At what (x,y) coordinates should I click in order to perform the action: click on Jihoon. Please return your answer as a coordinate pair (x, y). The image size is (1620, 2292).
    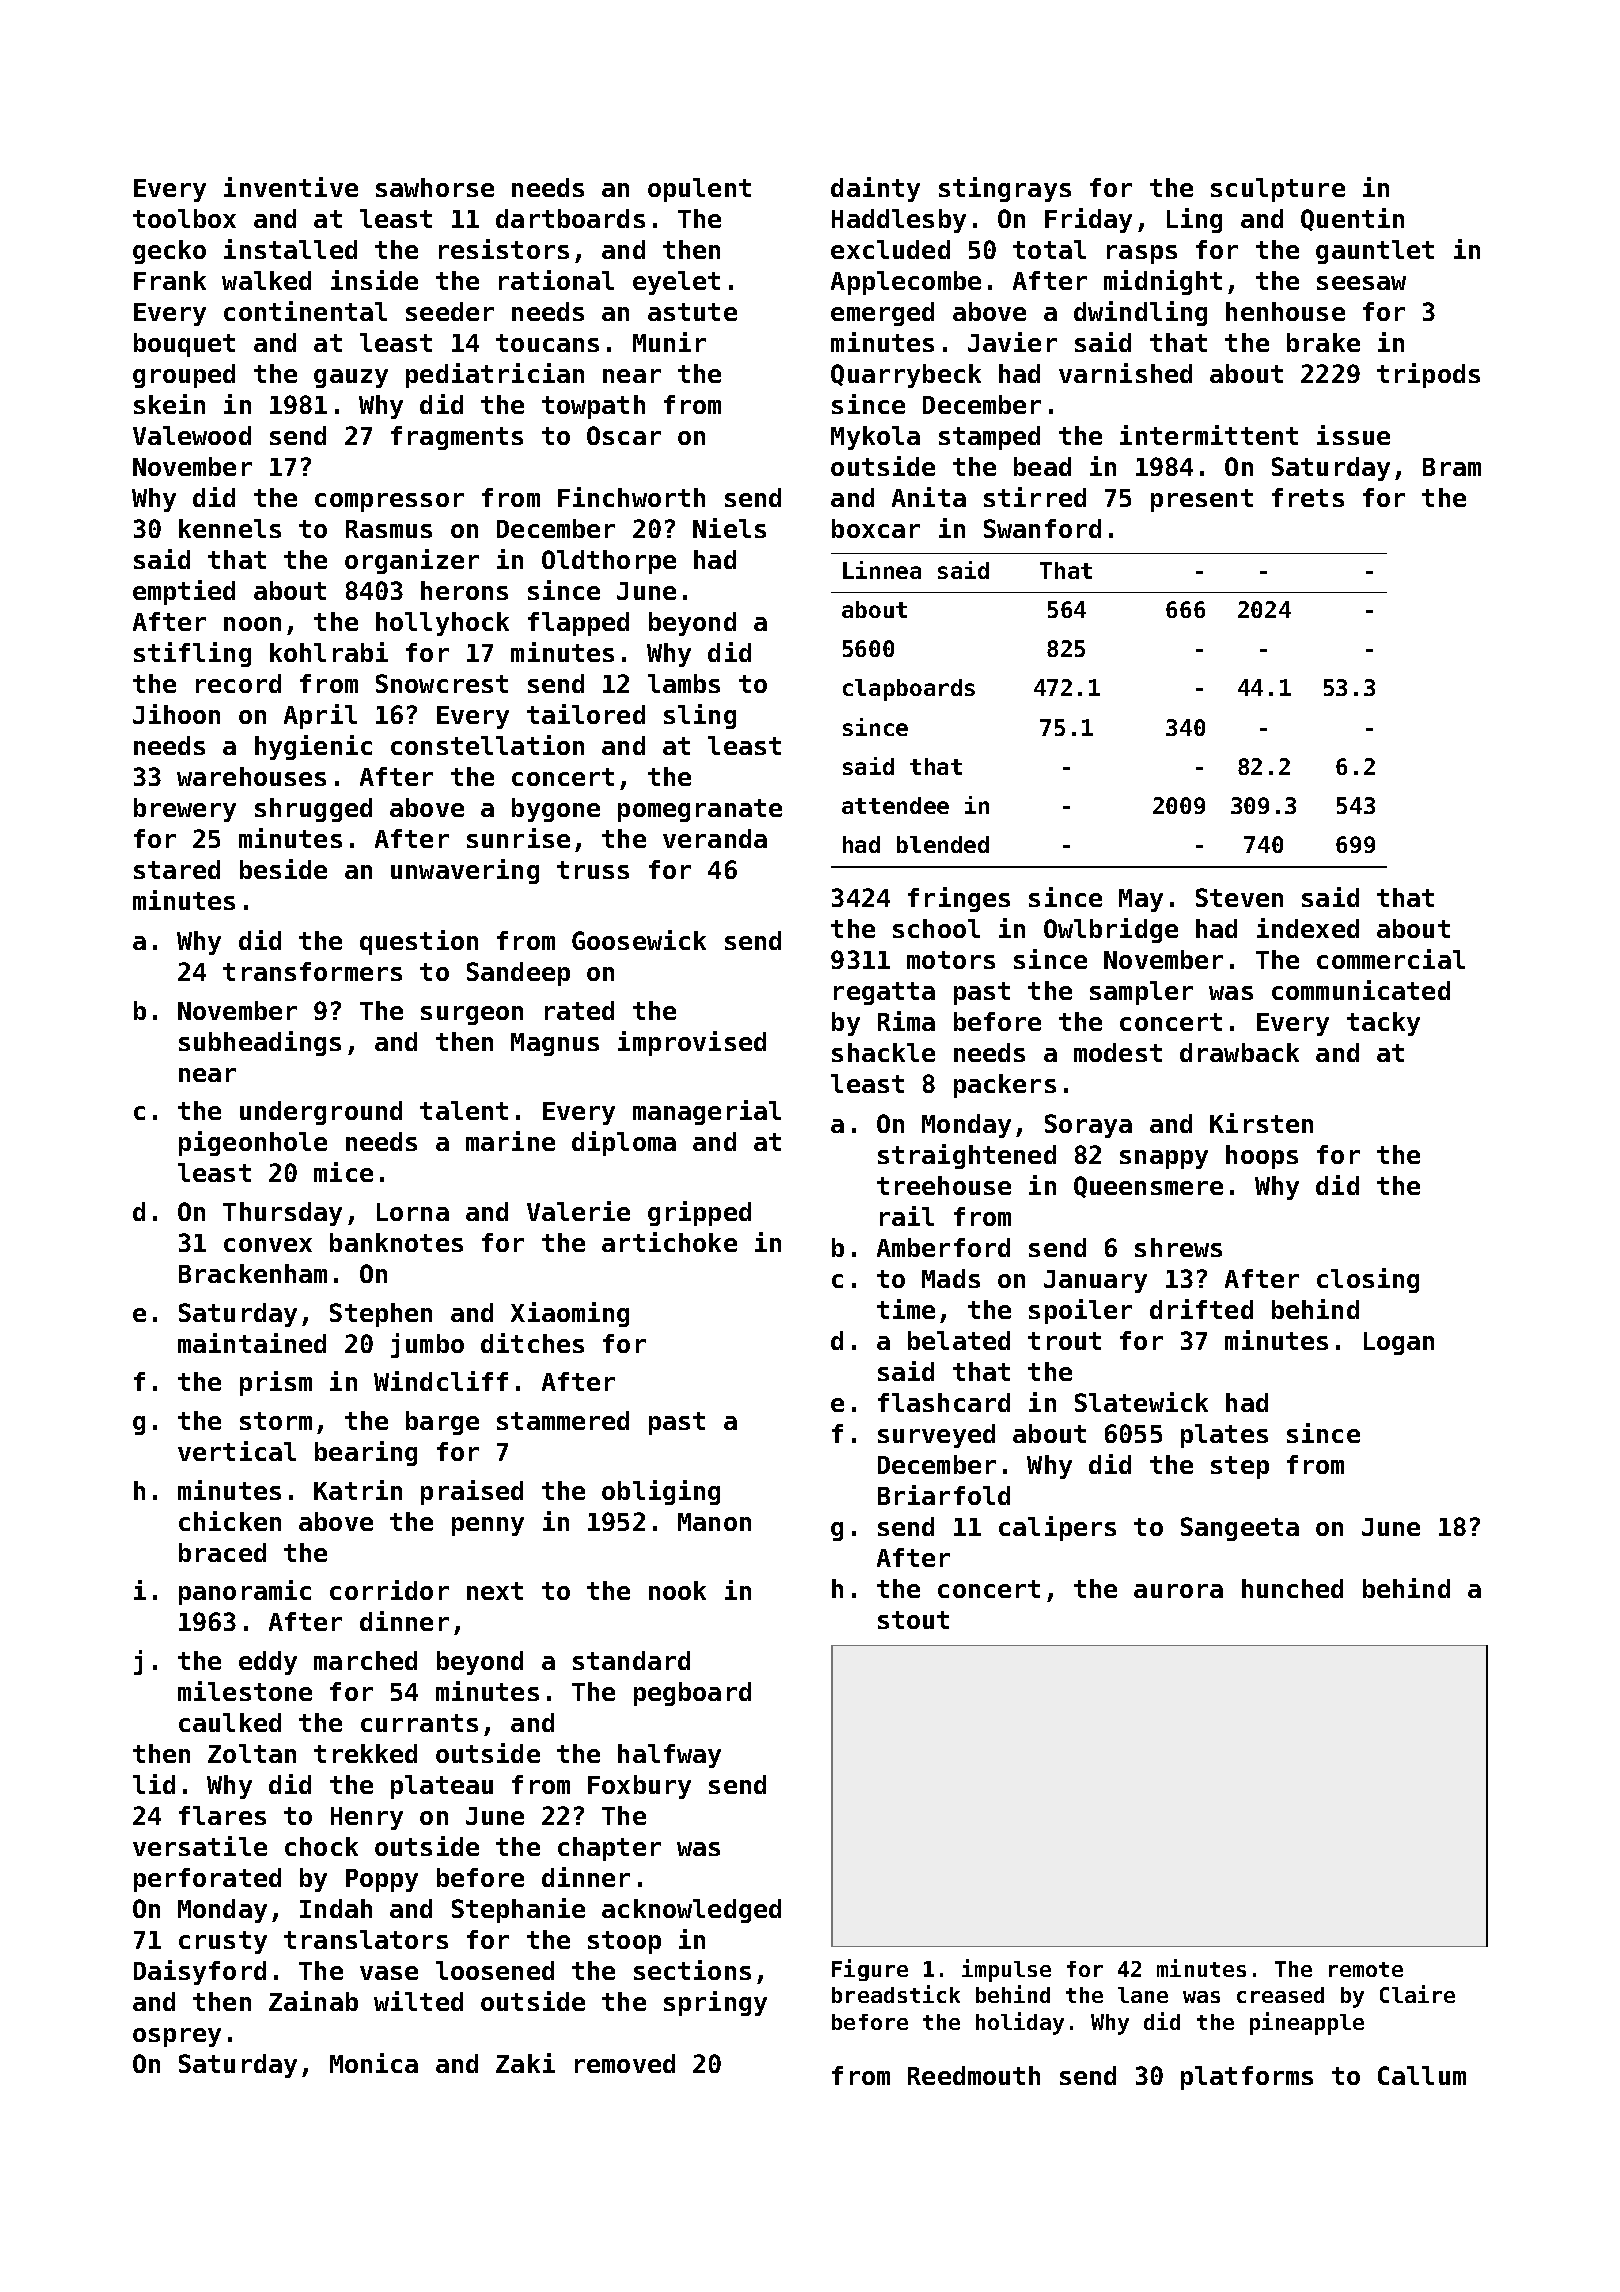
    Looking at the image, I should click on (176, 714).
